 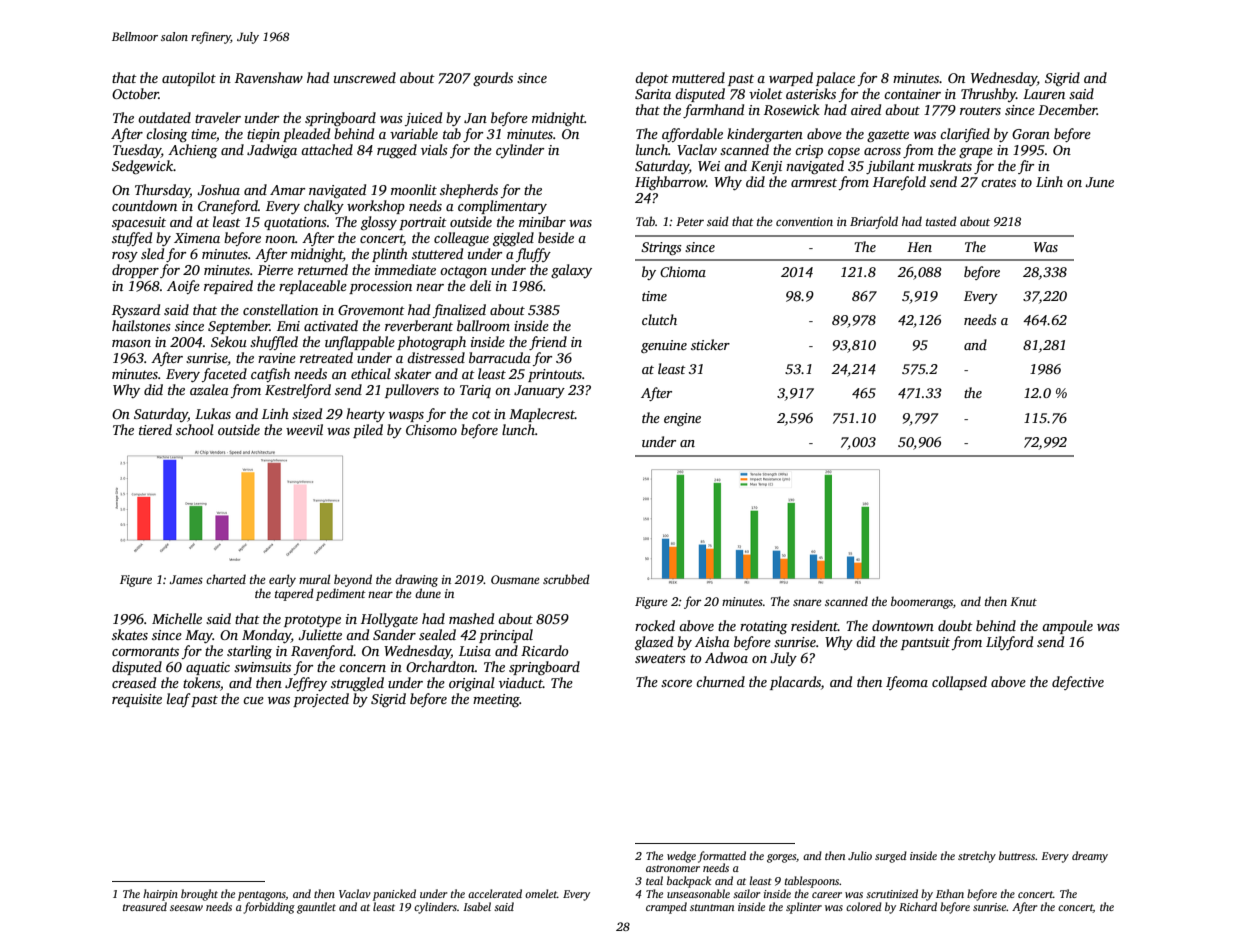 I want to click on Jadwiga, so click(x=272, y=151).
